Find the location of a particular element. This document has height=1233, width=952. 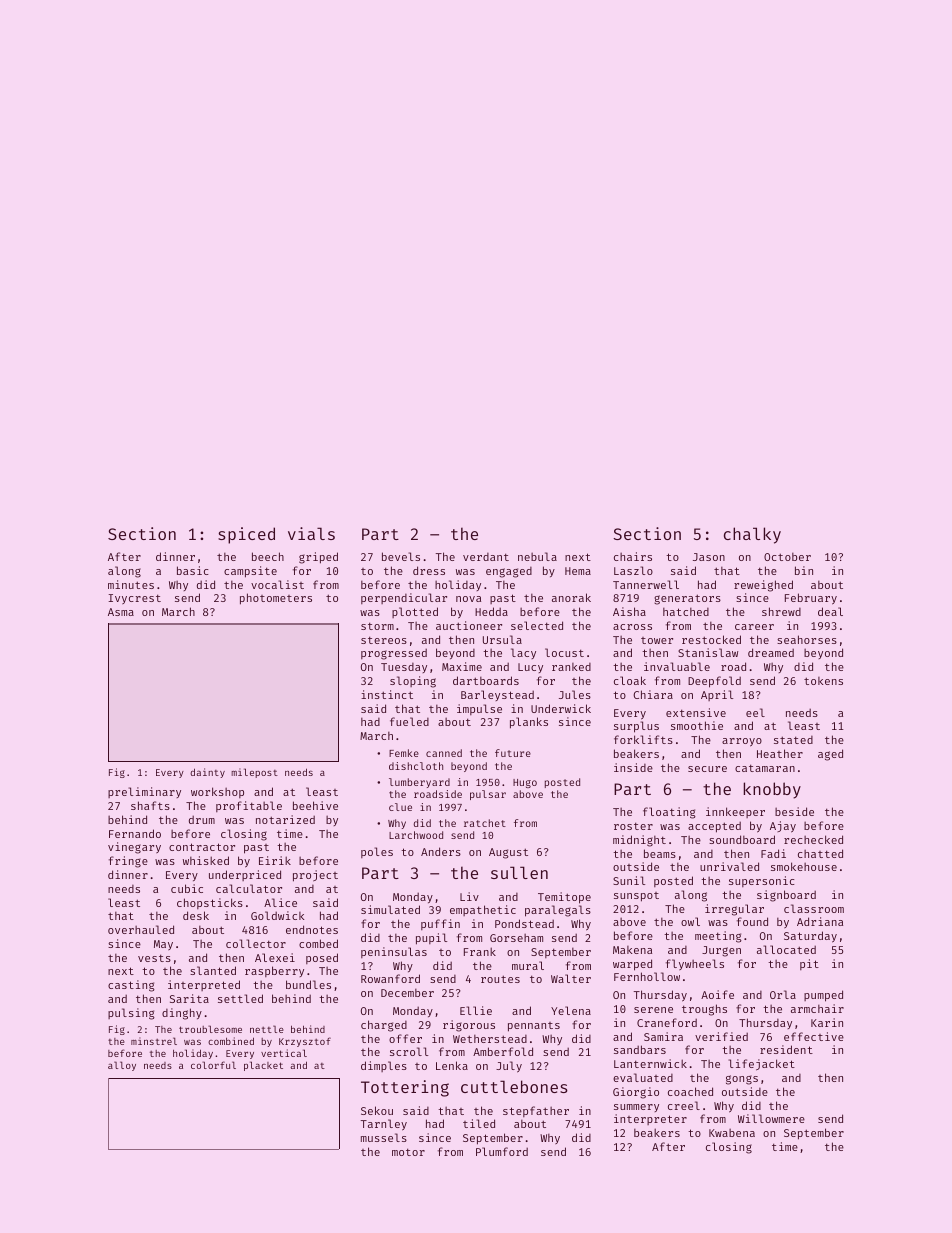

Sunil is located at coordinates (629, 880).
